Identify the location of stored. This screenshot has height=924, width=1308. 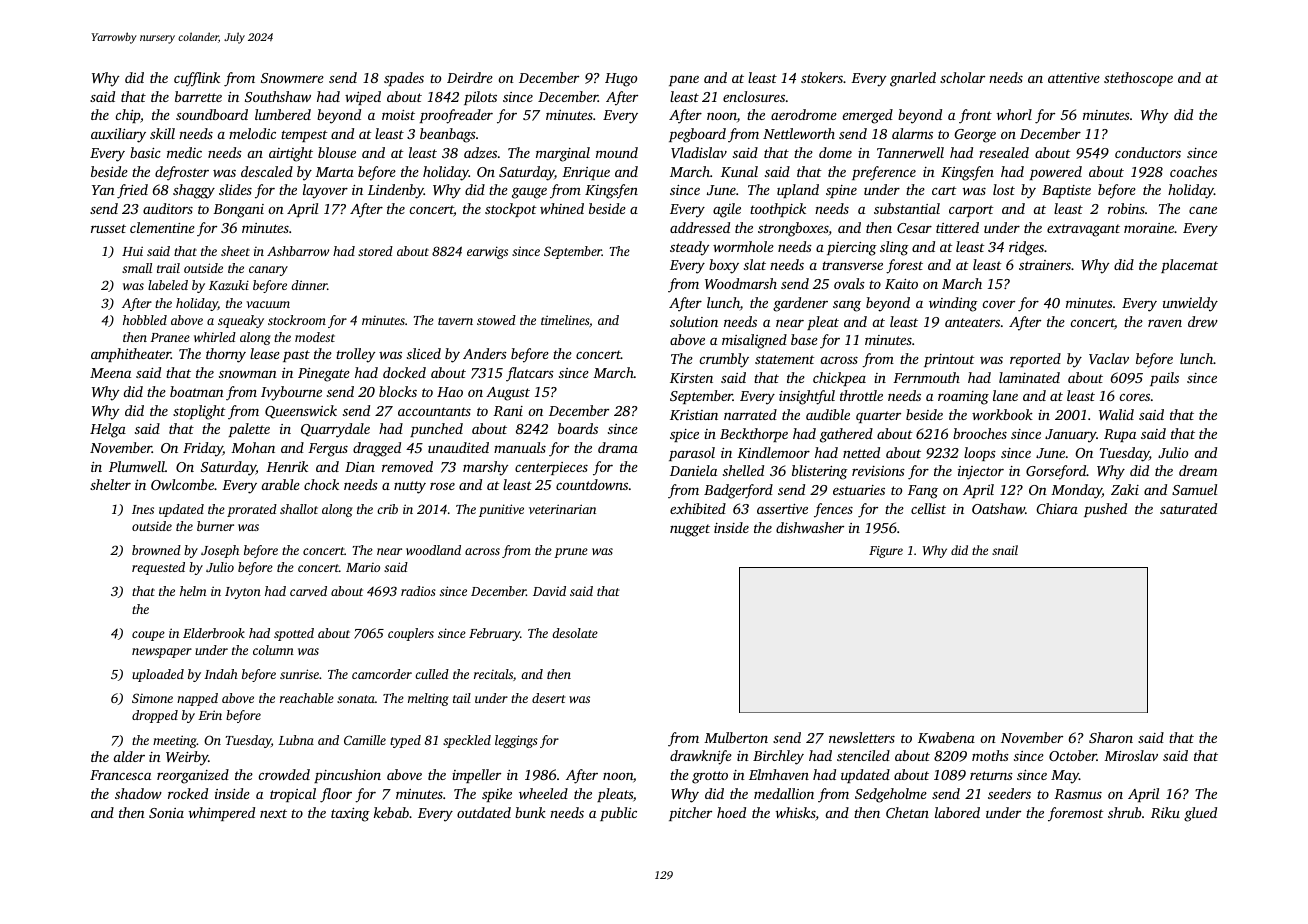
(375, 251).
